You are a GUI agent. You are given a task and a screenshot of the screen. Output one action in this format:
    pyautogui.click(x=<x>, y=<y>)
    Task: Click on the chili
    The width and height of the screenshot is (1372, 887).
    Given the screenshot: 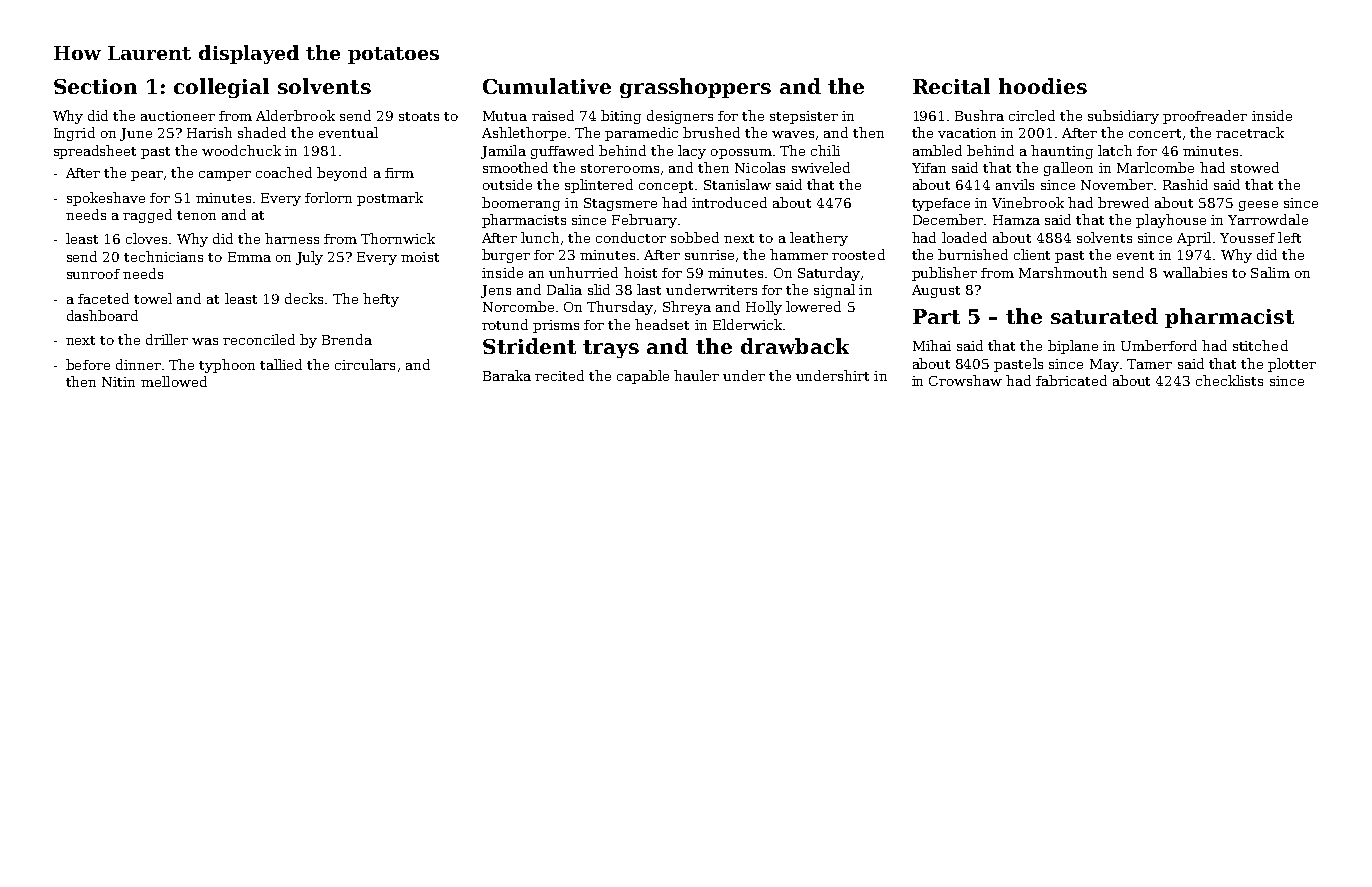 What is the action you would take?
    pyautogui.click(x=825, y=150)
